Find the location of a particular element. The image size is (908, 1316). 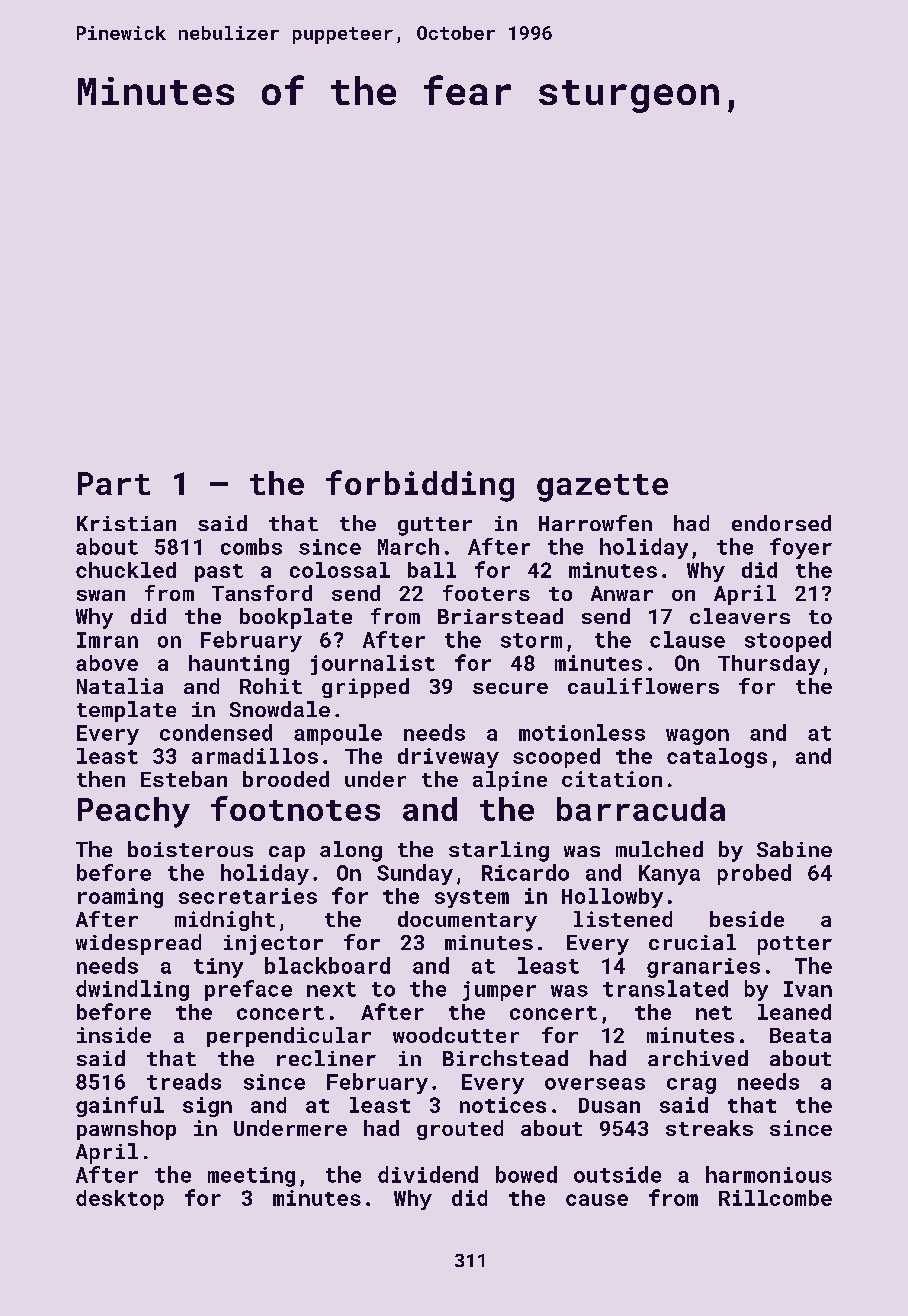

desktop is located at coordinates (120, 1200).
